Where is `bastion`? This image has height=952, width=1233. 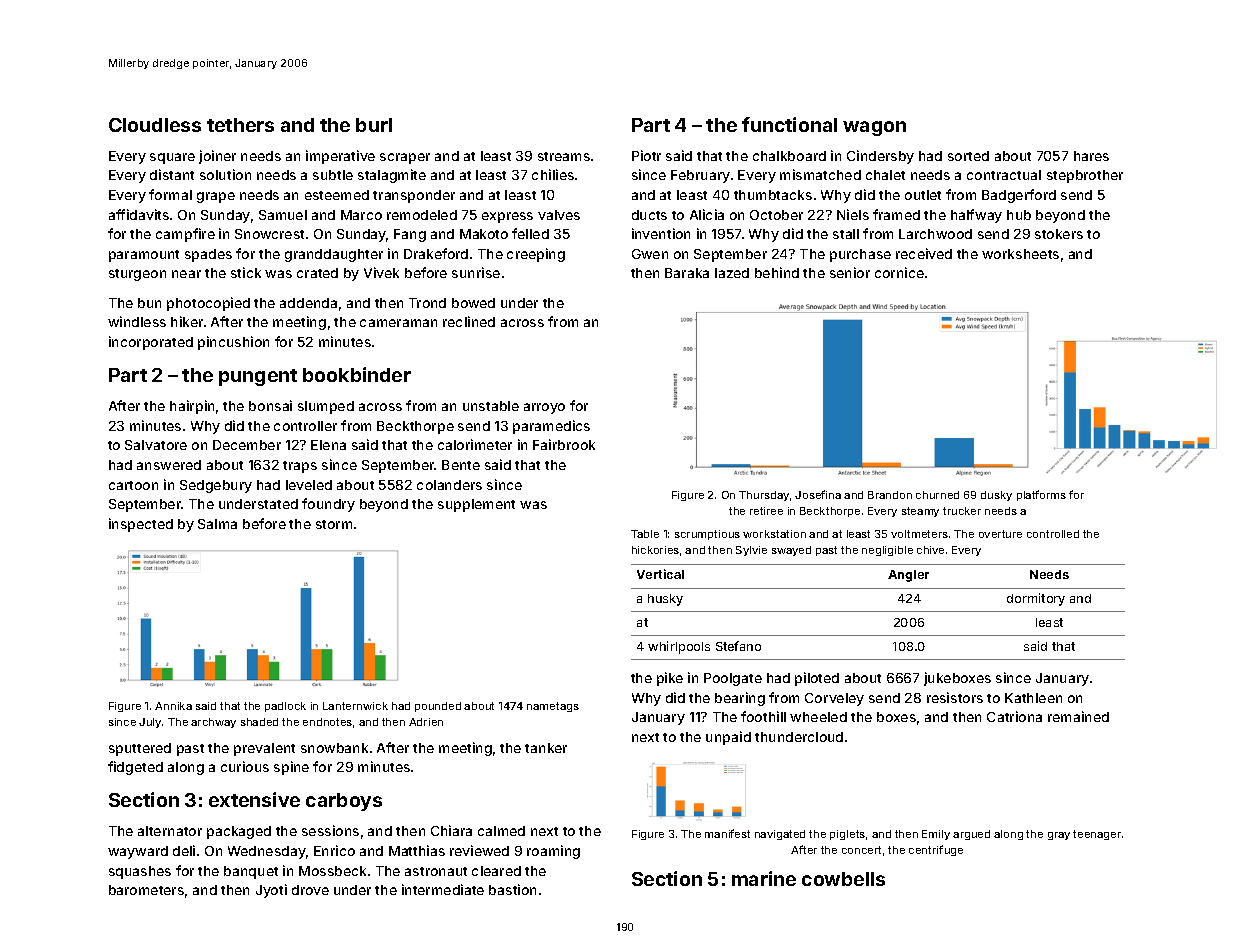
bastion is located at coordinates (512, 889).
